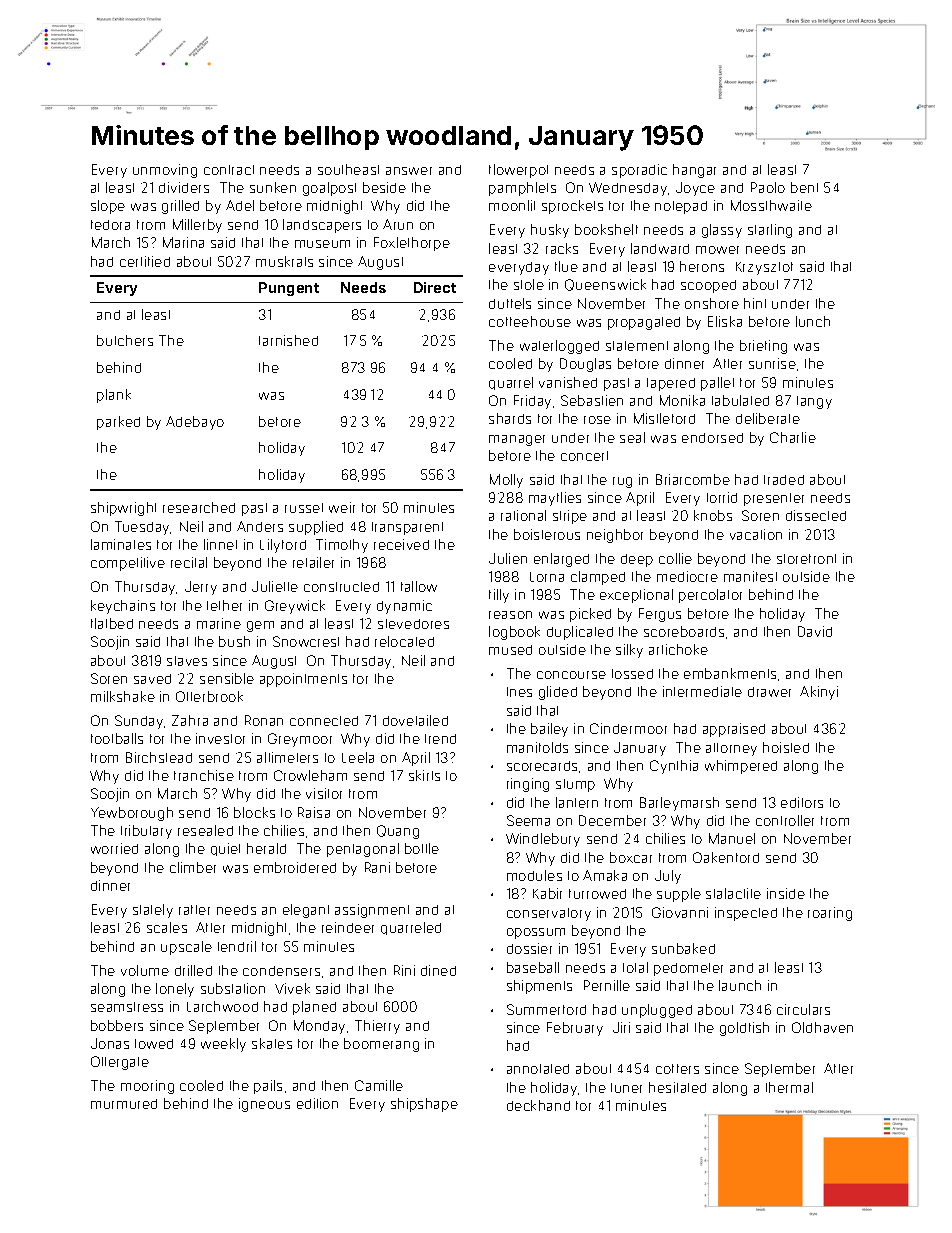 This document has width=952, height=1233. I want to click on deckhand, so click(538, 1105).
